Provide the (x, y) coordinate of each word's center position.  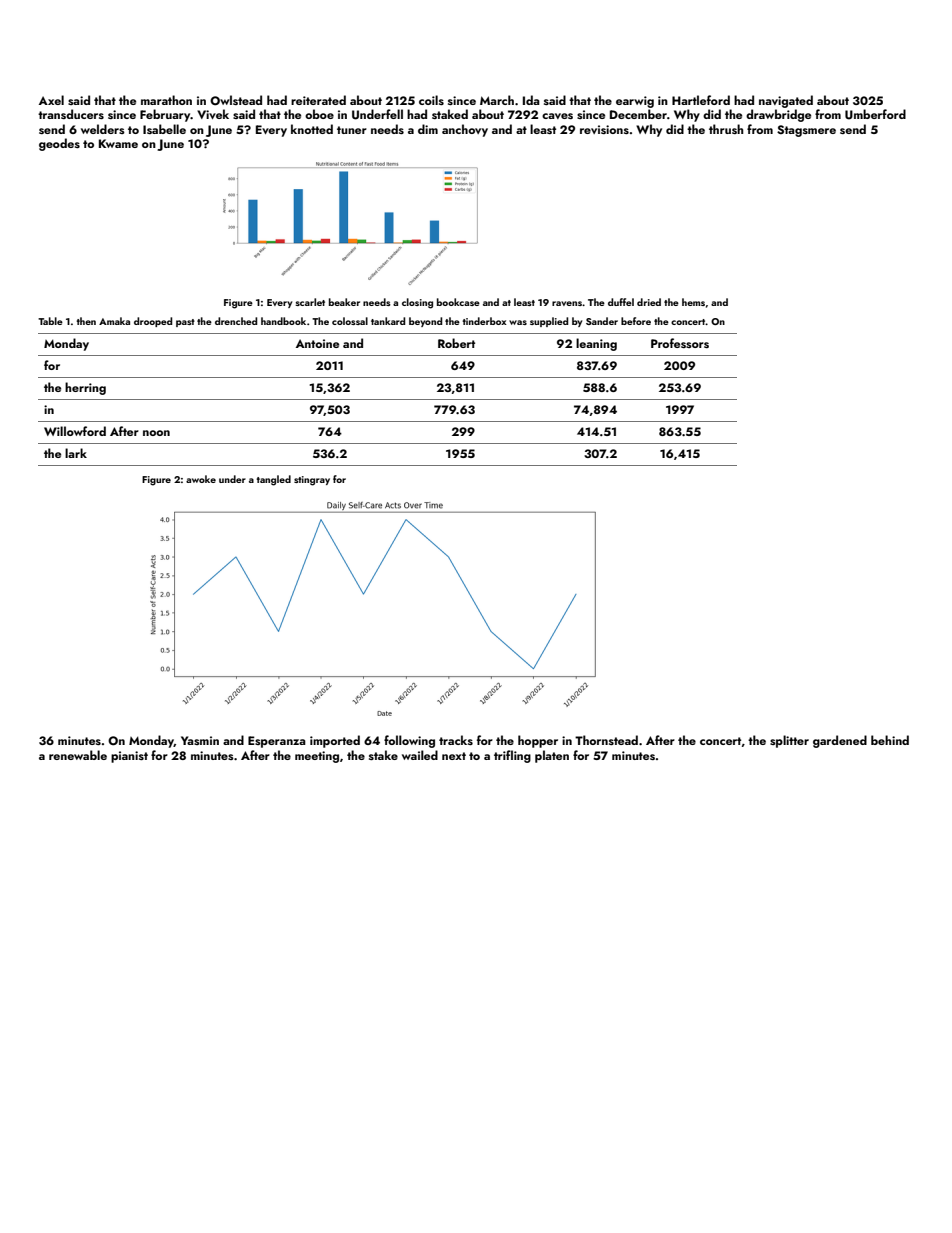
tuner (352, 130)
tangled (273, 480)
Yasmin (200, 740)
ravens (567, 303)
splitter (789, 741)
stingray (312, 481)
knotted (312, 129)
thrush (726, 129)
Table (50, 321)
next (454, 756)
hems (693, 302)
